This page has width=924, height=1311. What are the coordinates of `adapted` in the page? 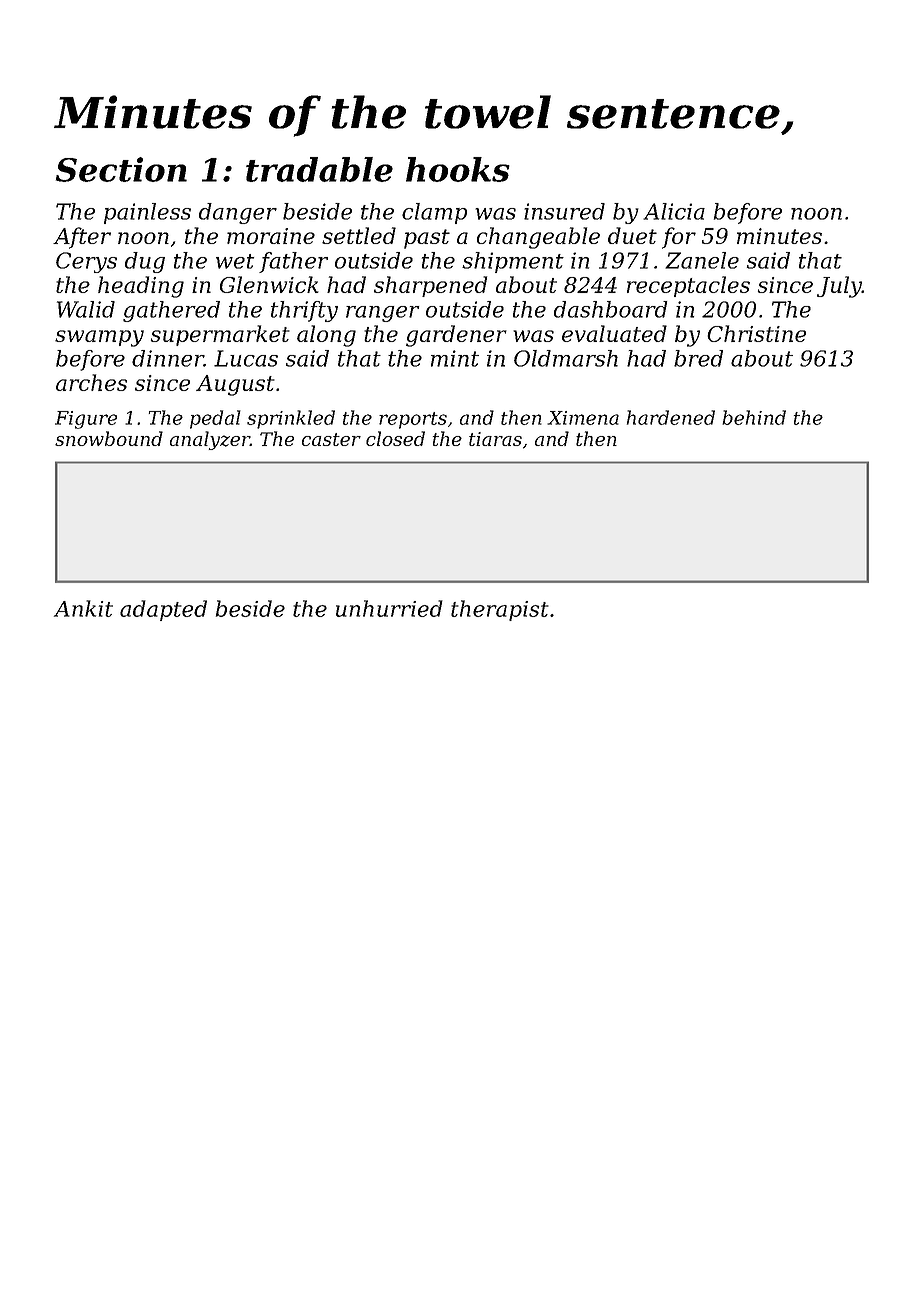 It's located at (163, 610).
